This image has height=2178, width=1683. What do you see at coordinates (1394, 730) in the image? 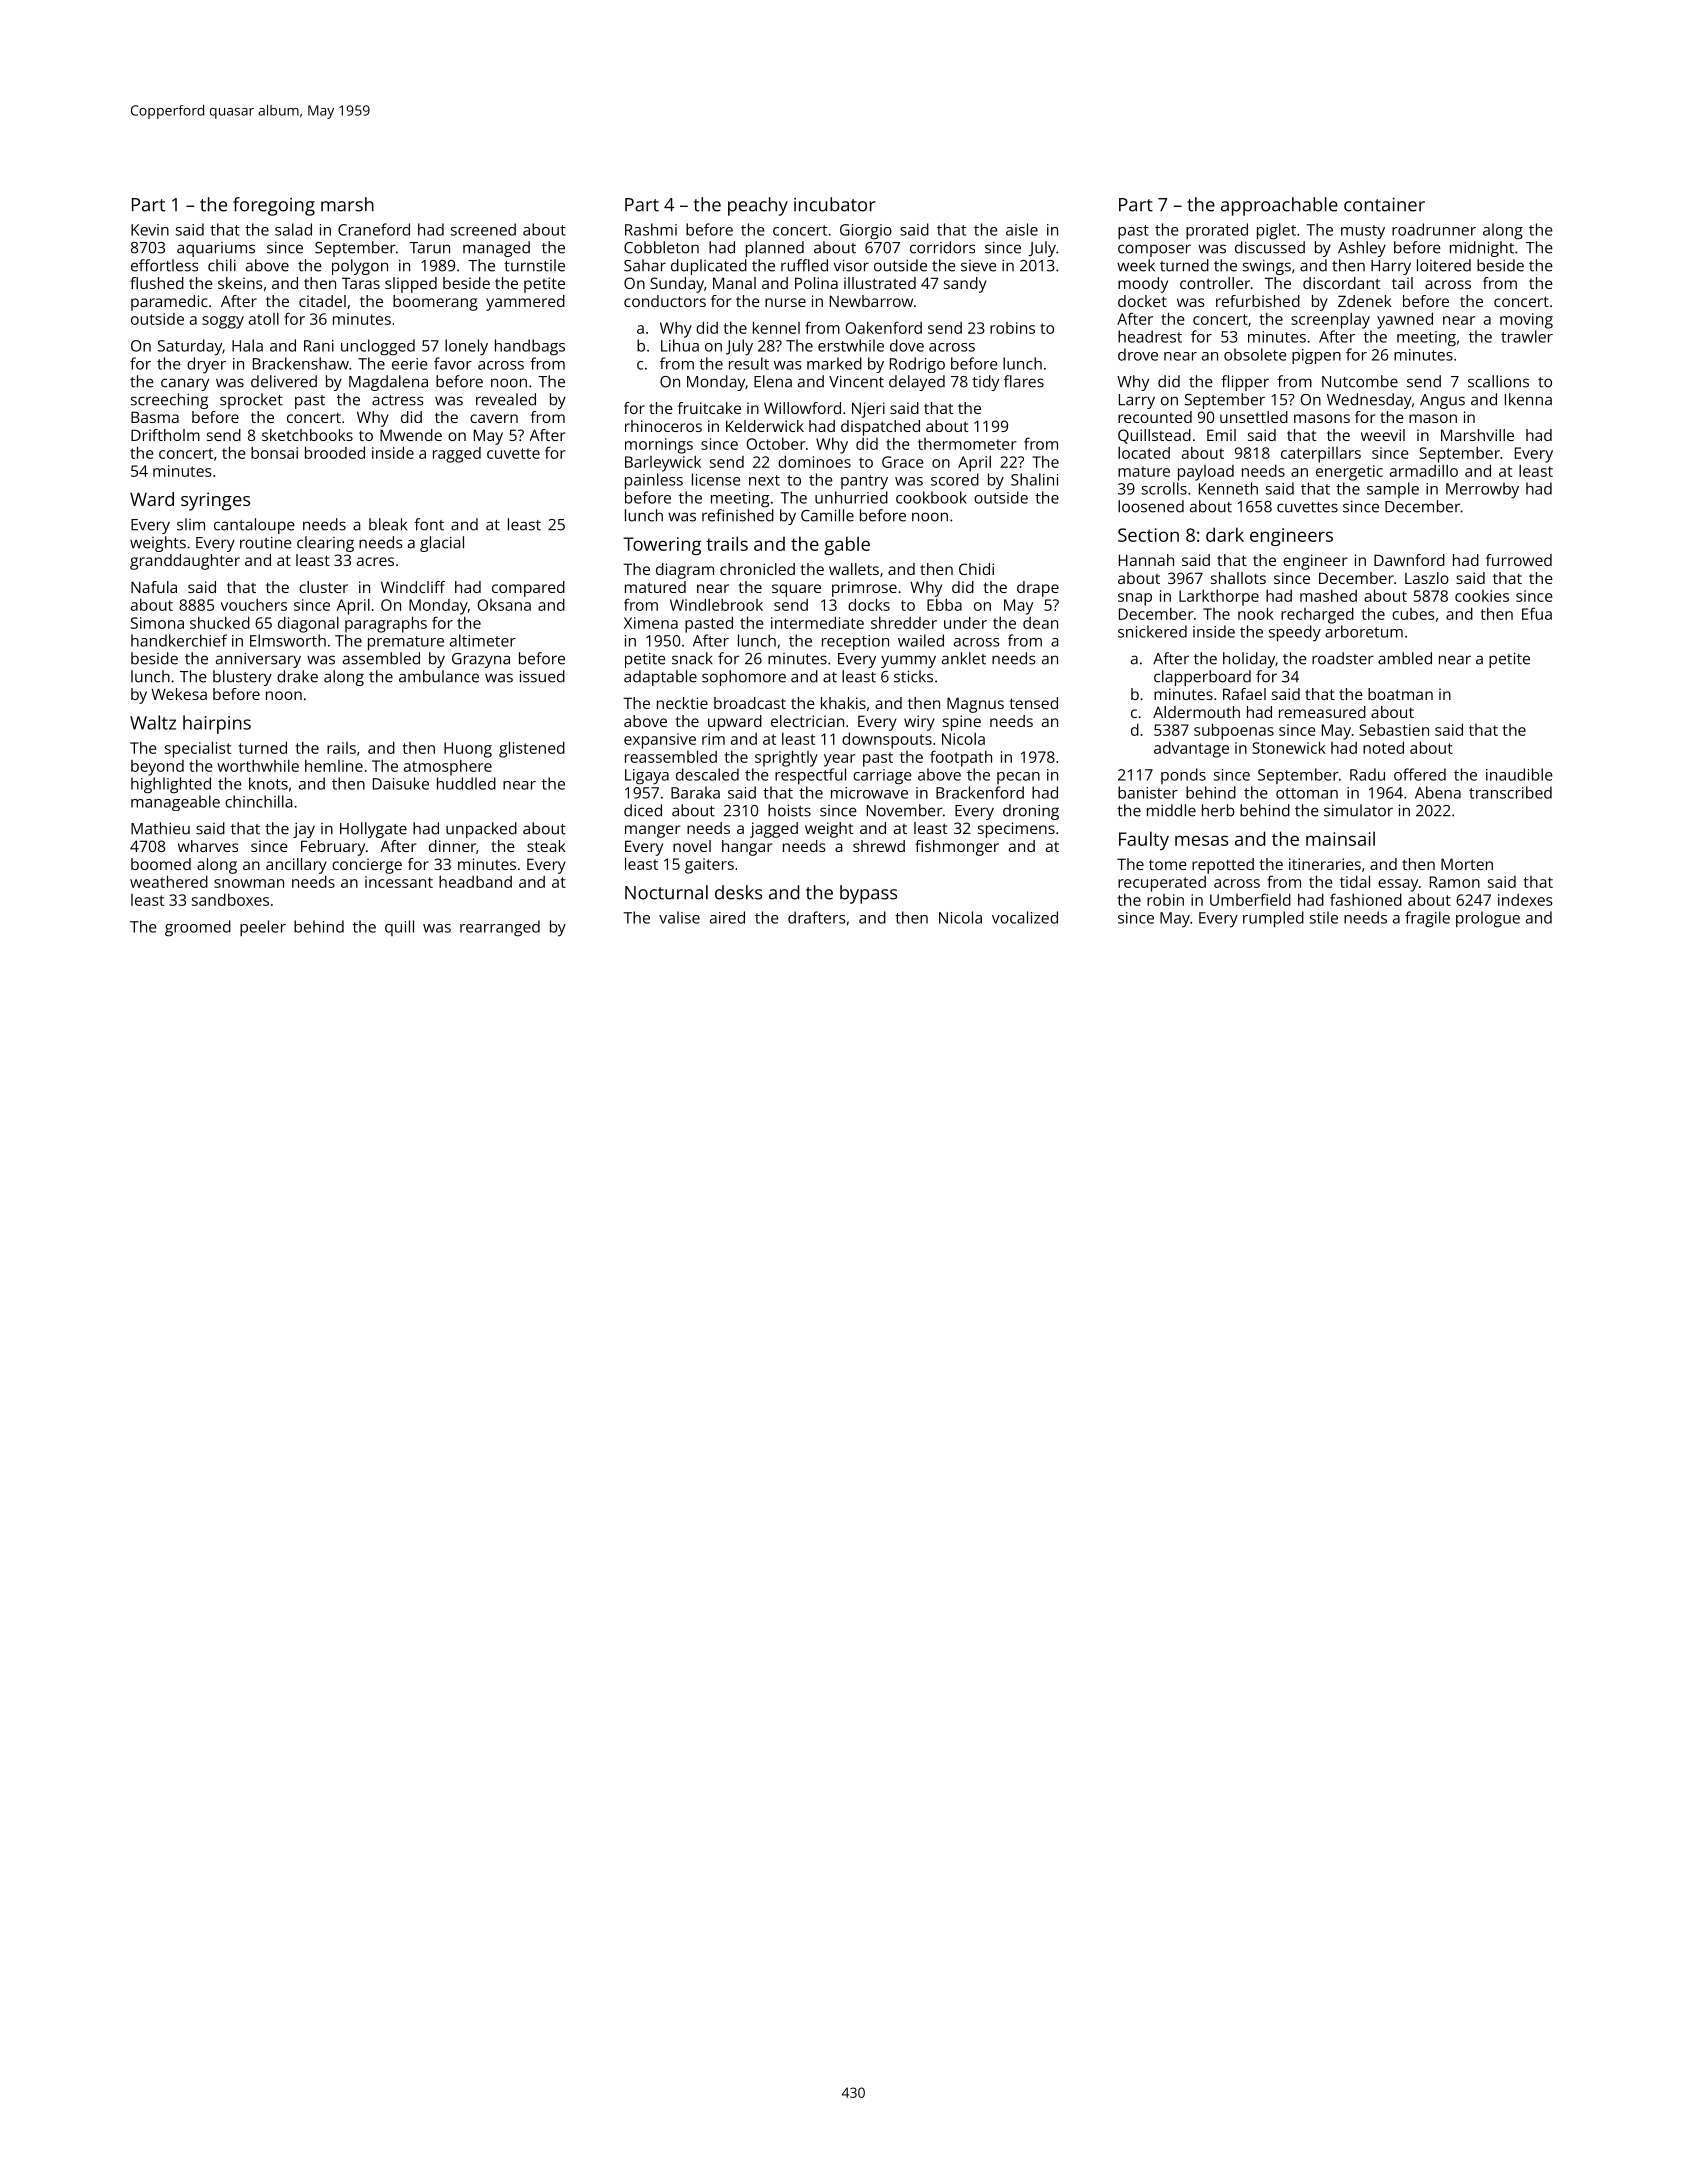
I see `Sebastien` at bounding box center [1394, 730].
